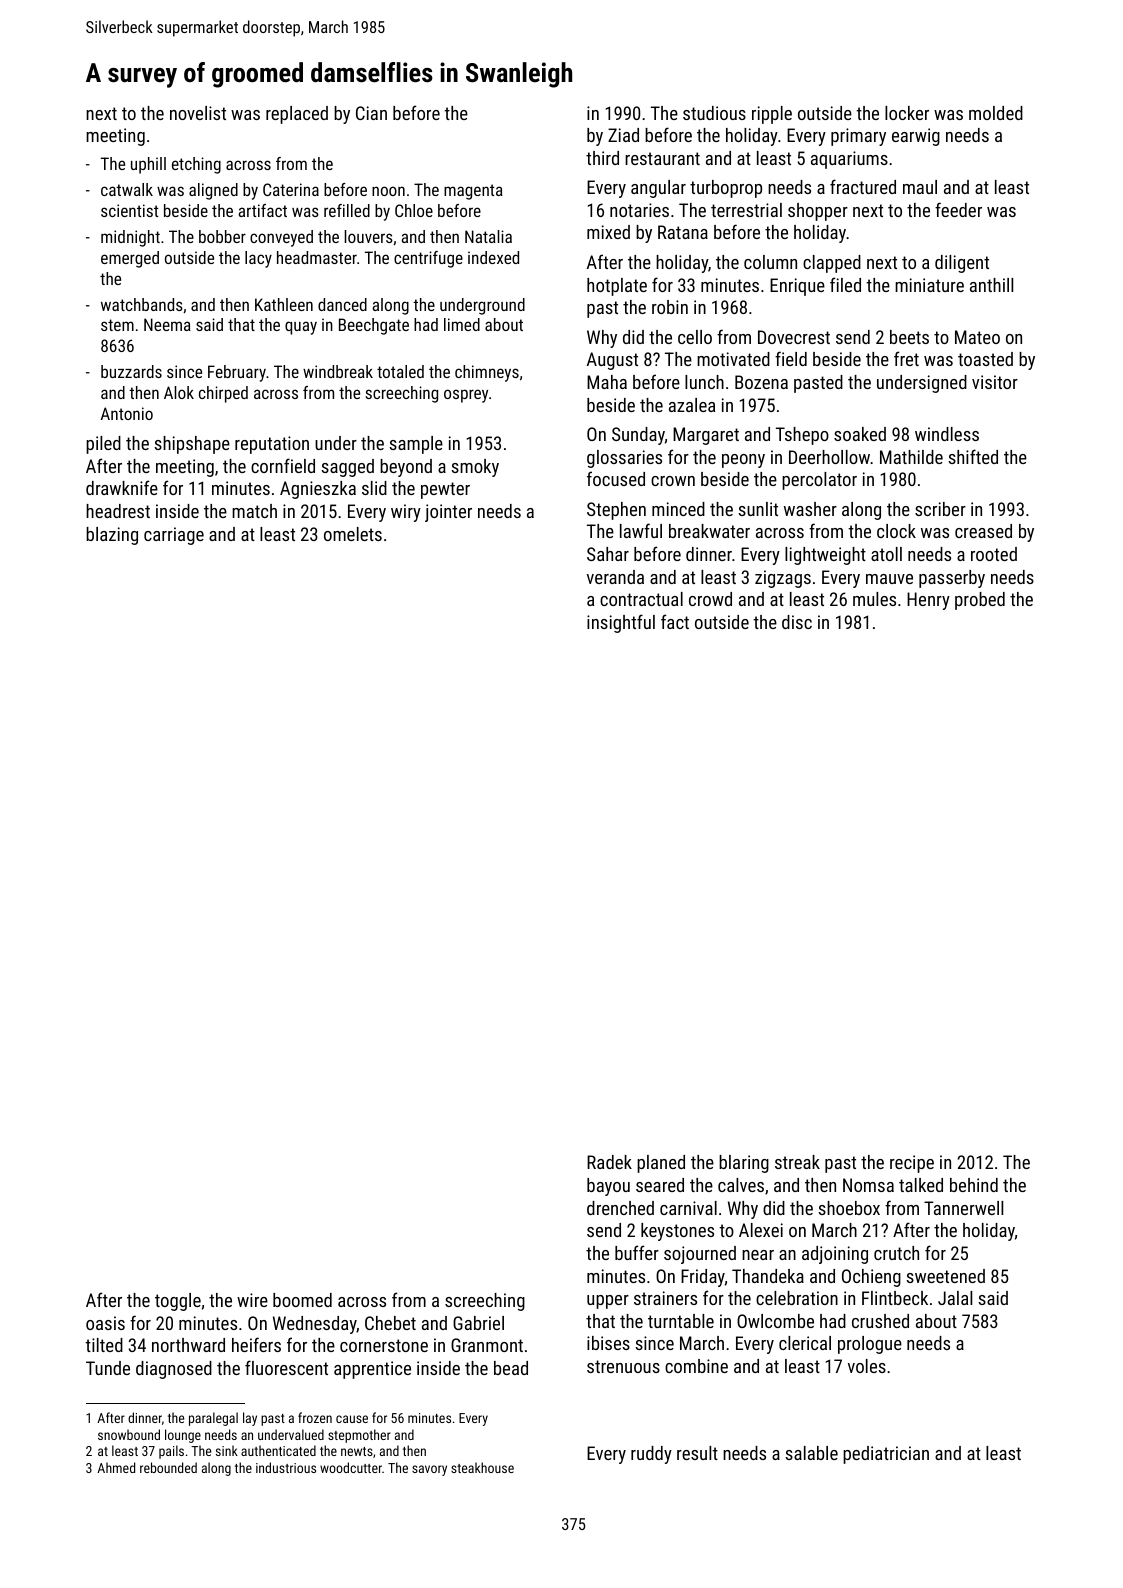  What do you see at coordinates (198, 113) in the image?
I see `novelist` at bounding box center [198, 113].
